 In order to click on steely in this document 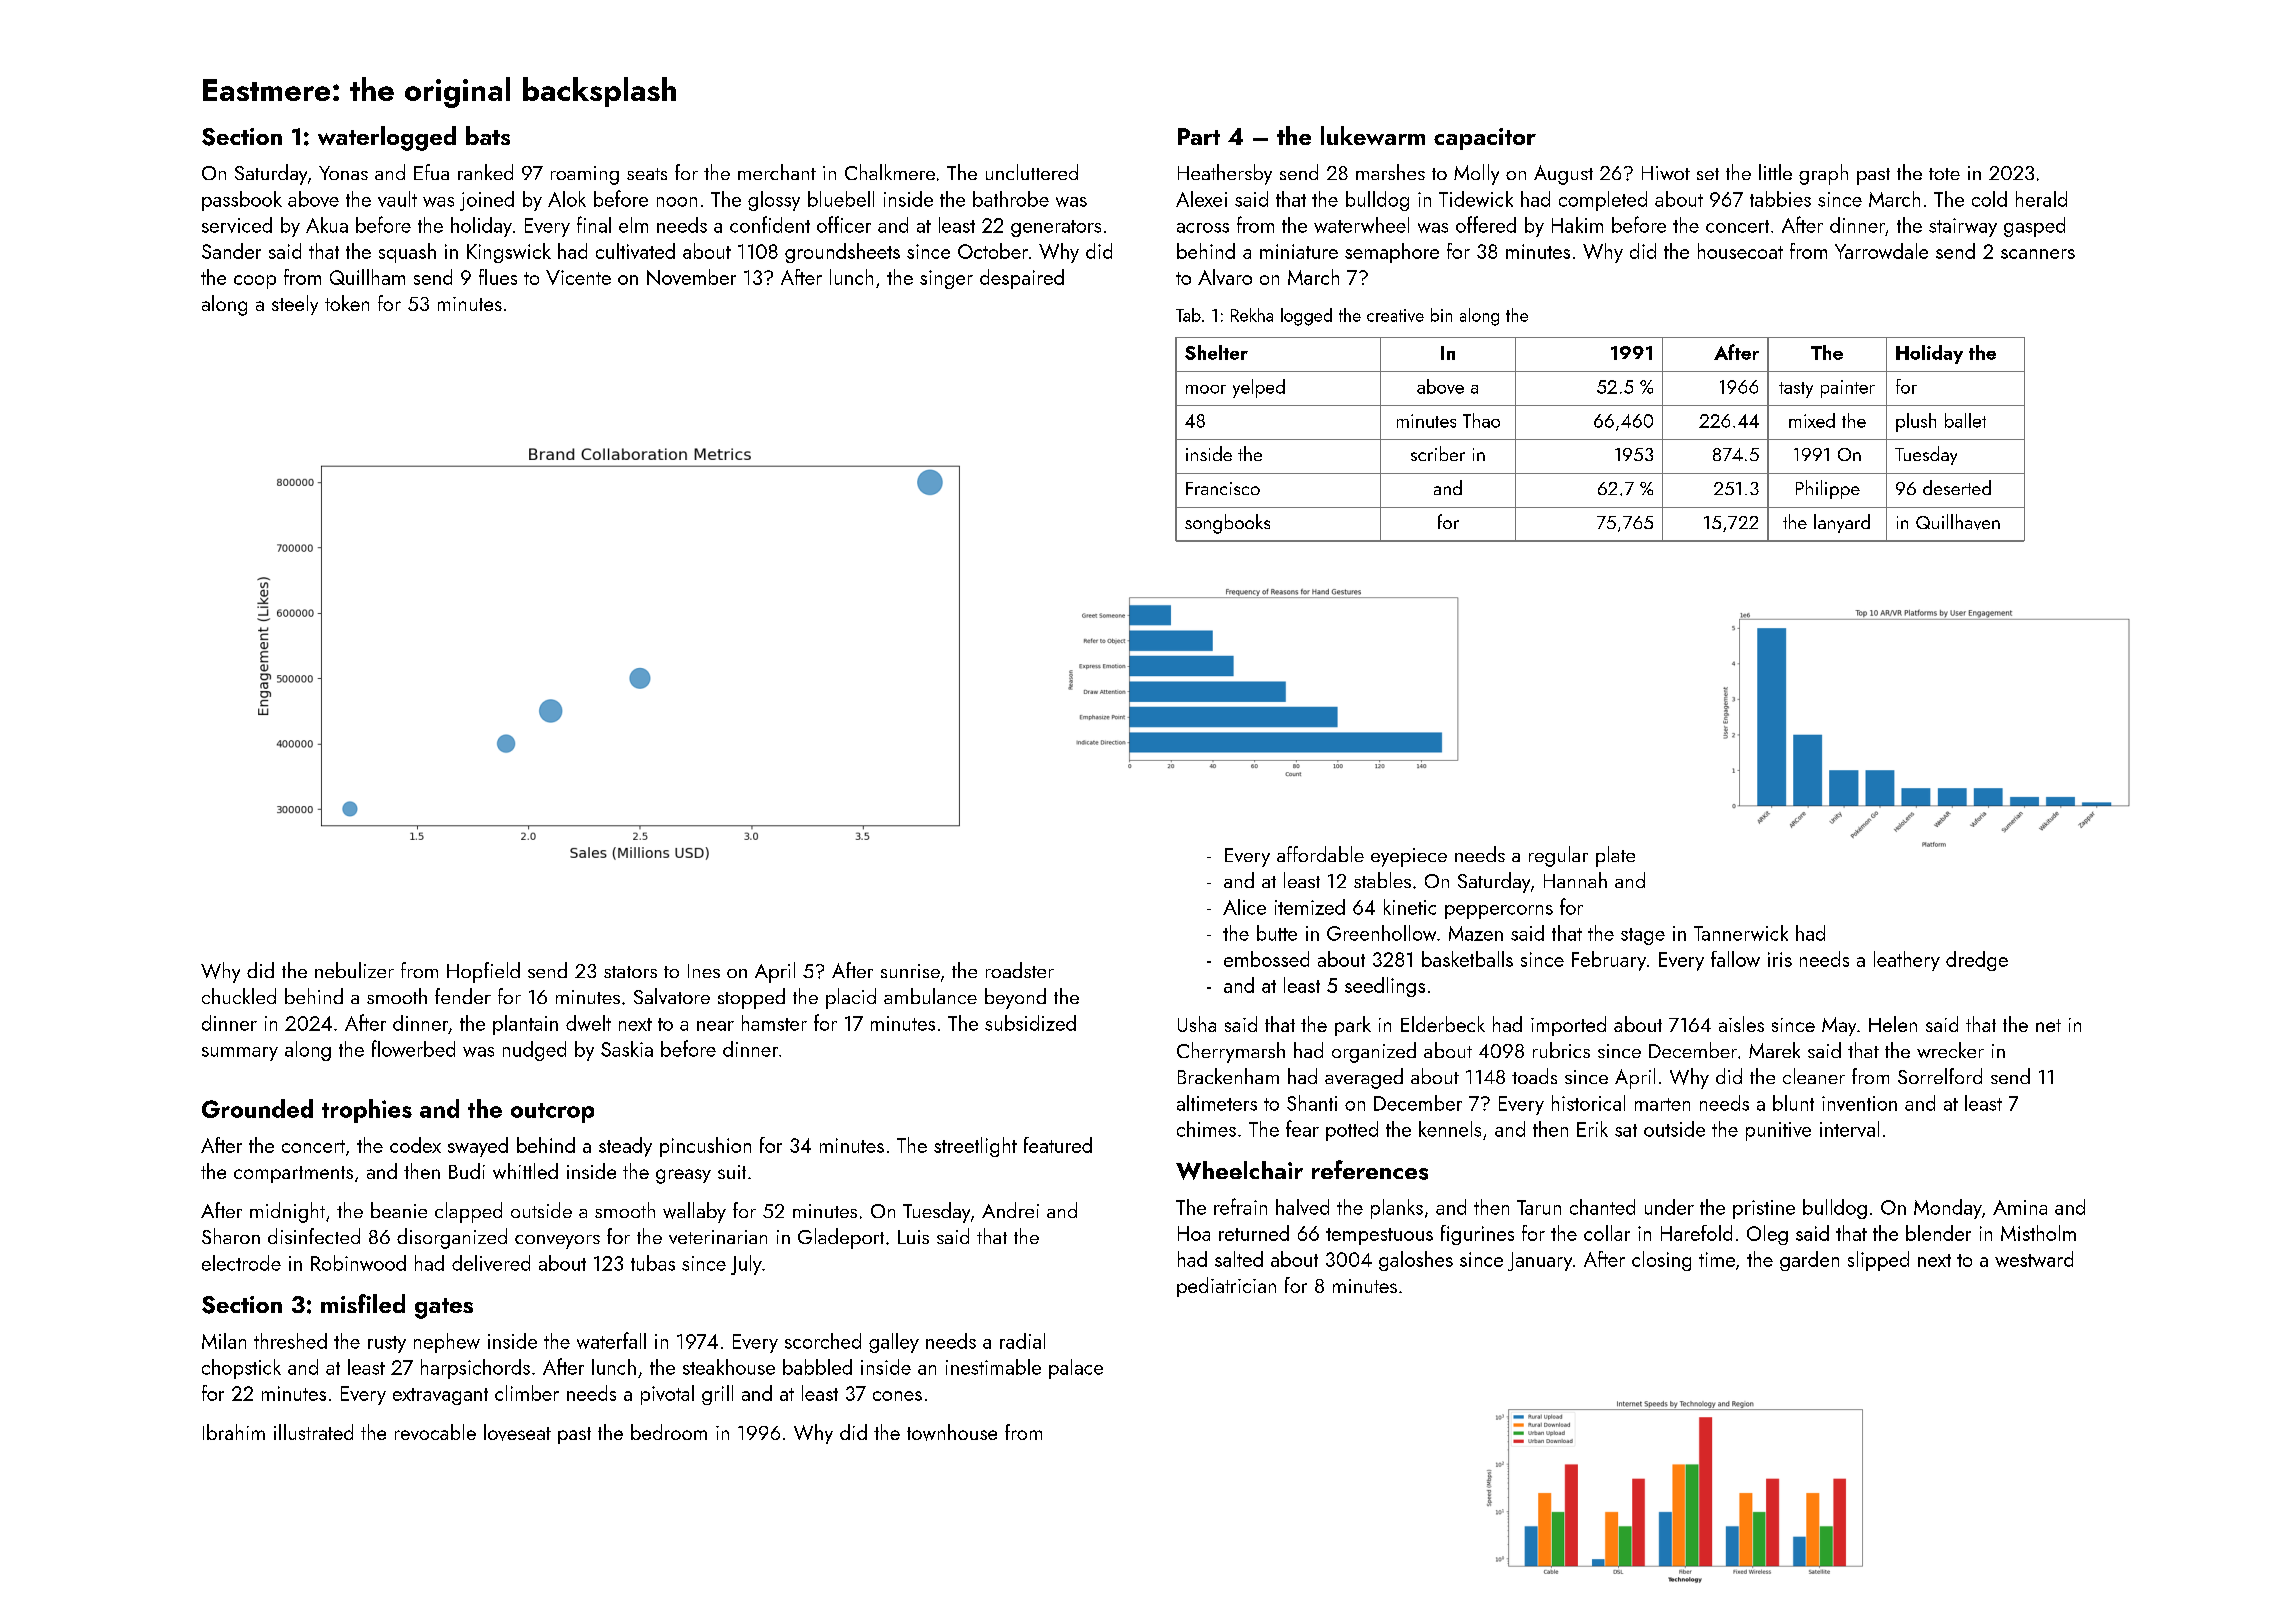, I will do `click(295, 305)`.
